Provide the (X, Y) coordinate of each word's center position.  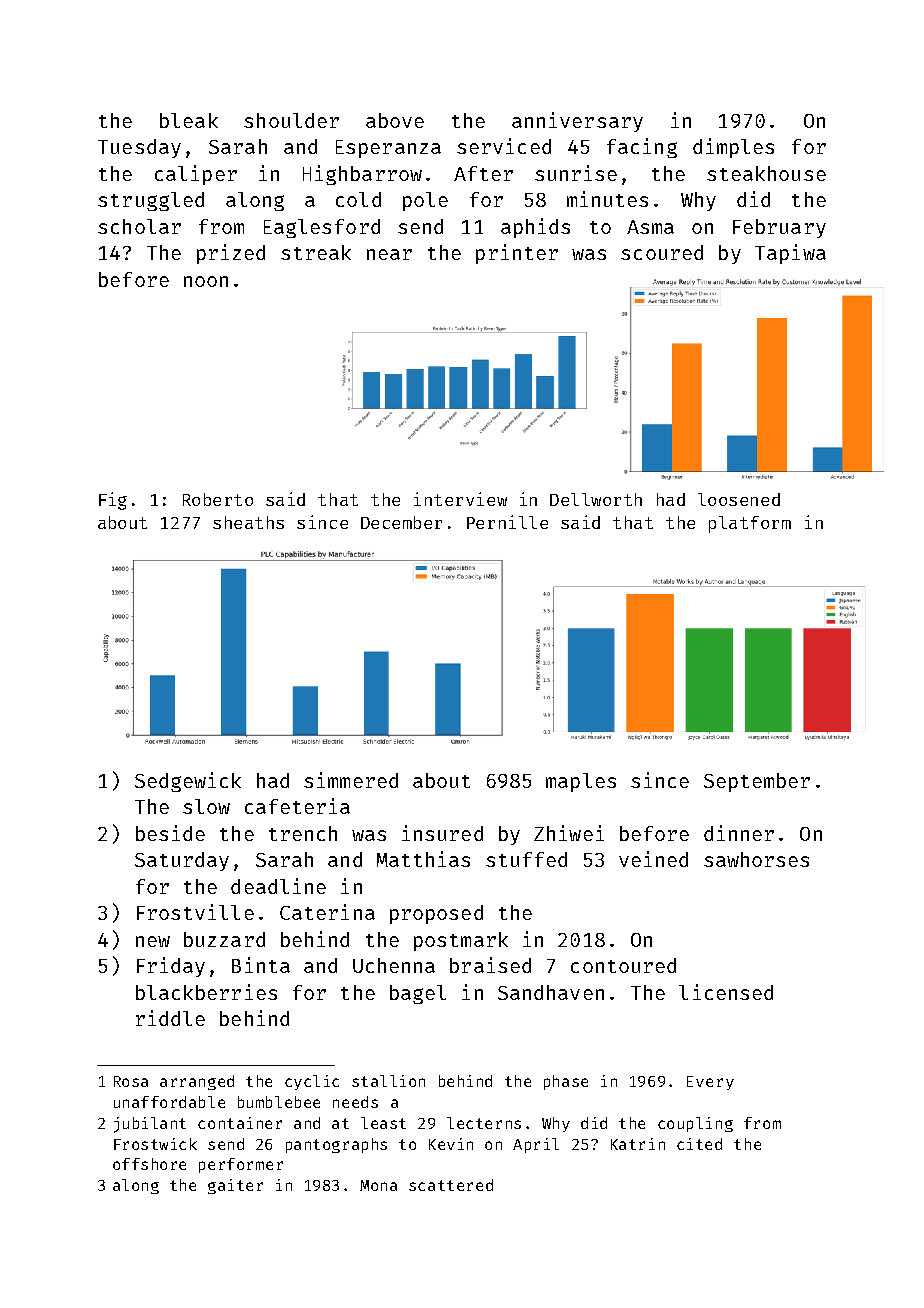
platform (750, 524)
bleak (189, 120)
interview (460, 499)
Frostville (195, 912)
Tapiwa (790, 254)
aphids (535, 228)
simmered (351, 780)
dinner (739, 833)
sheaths (248, 522)
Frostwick (155, 1144)
